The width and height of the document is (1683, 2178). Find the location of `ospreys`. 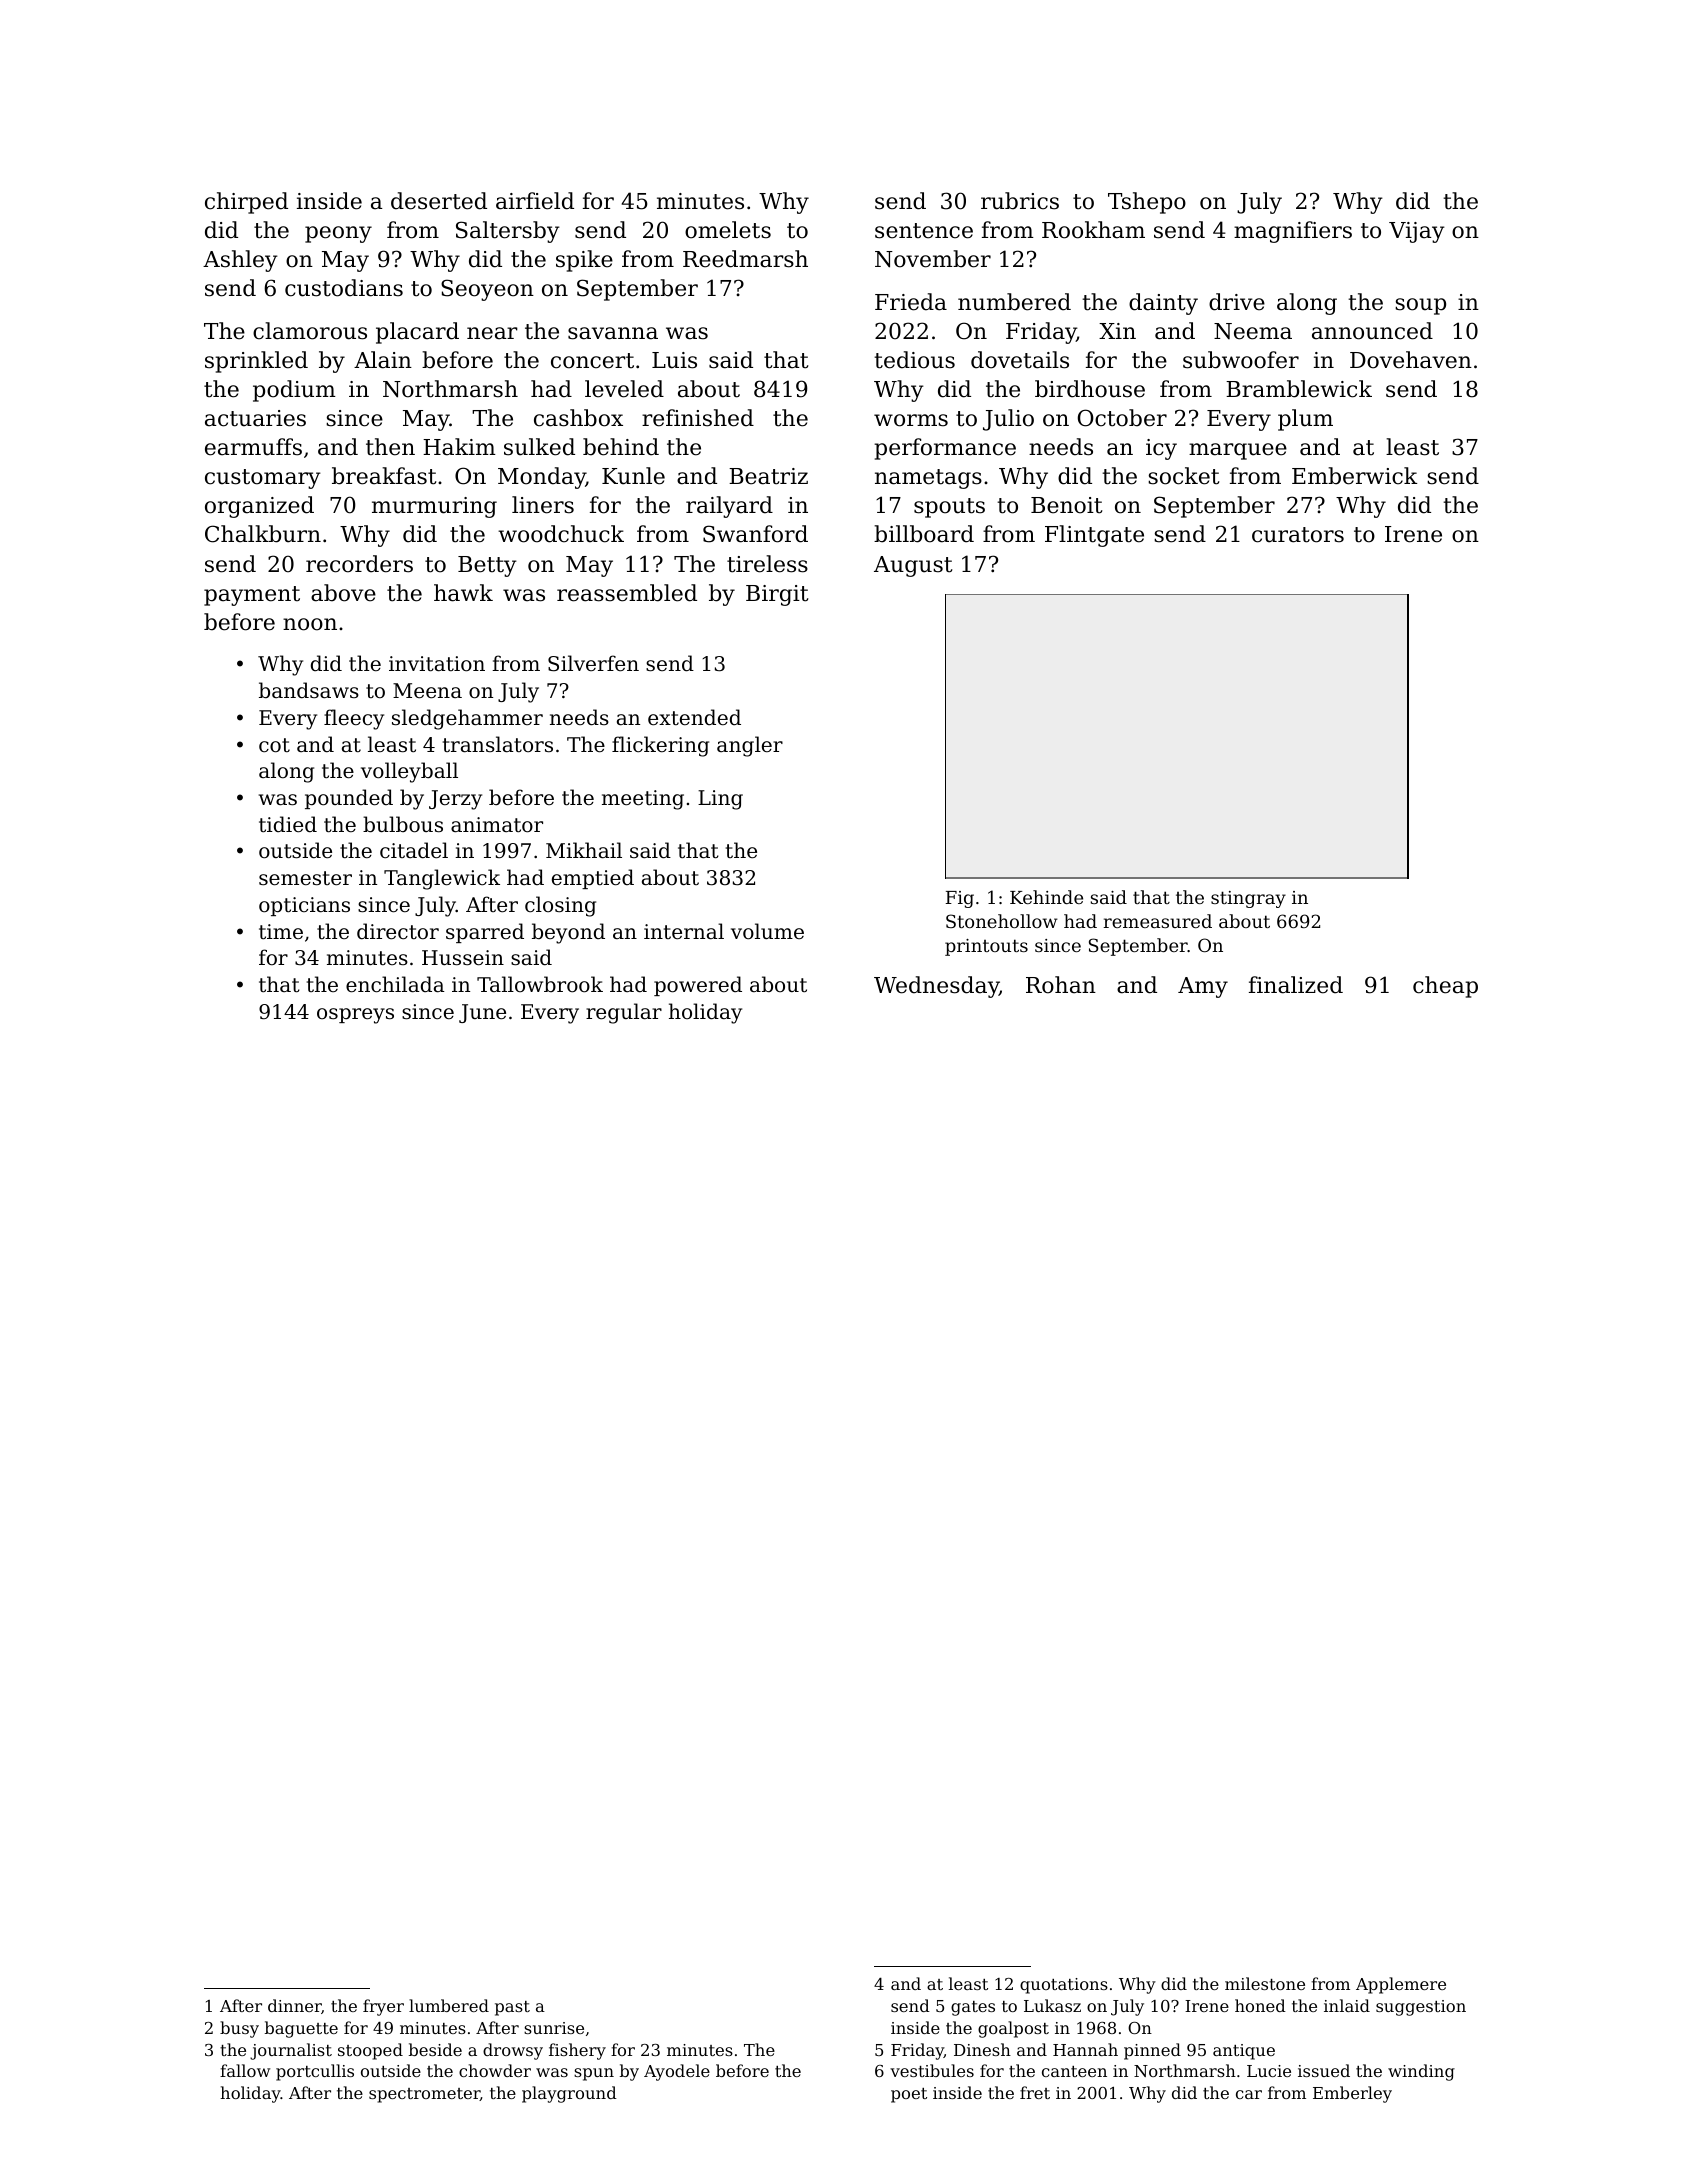

ospreys is located at coordinates (355, 1016).
